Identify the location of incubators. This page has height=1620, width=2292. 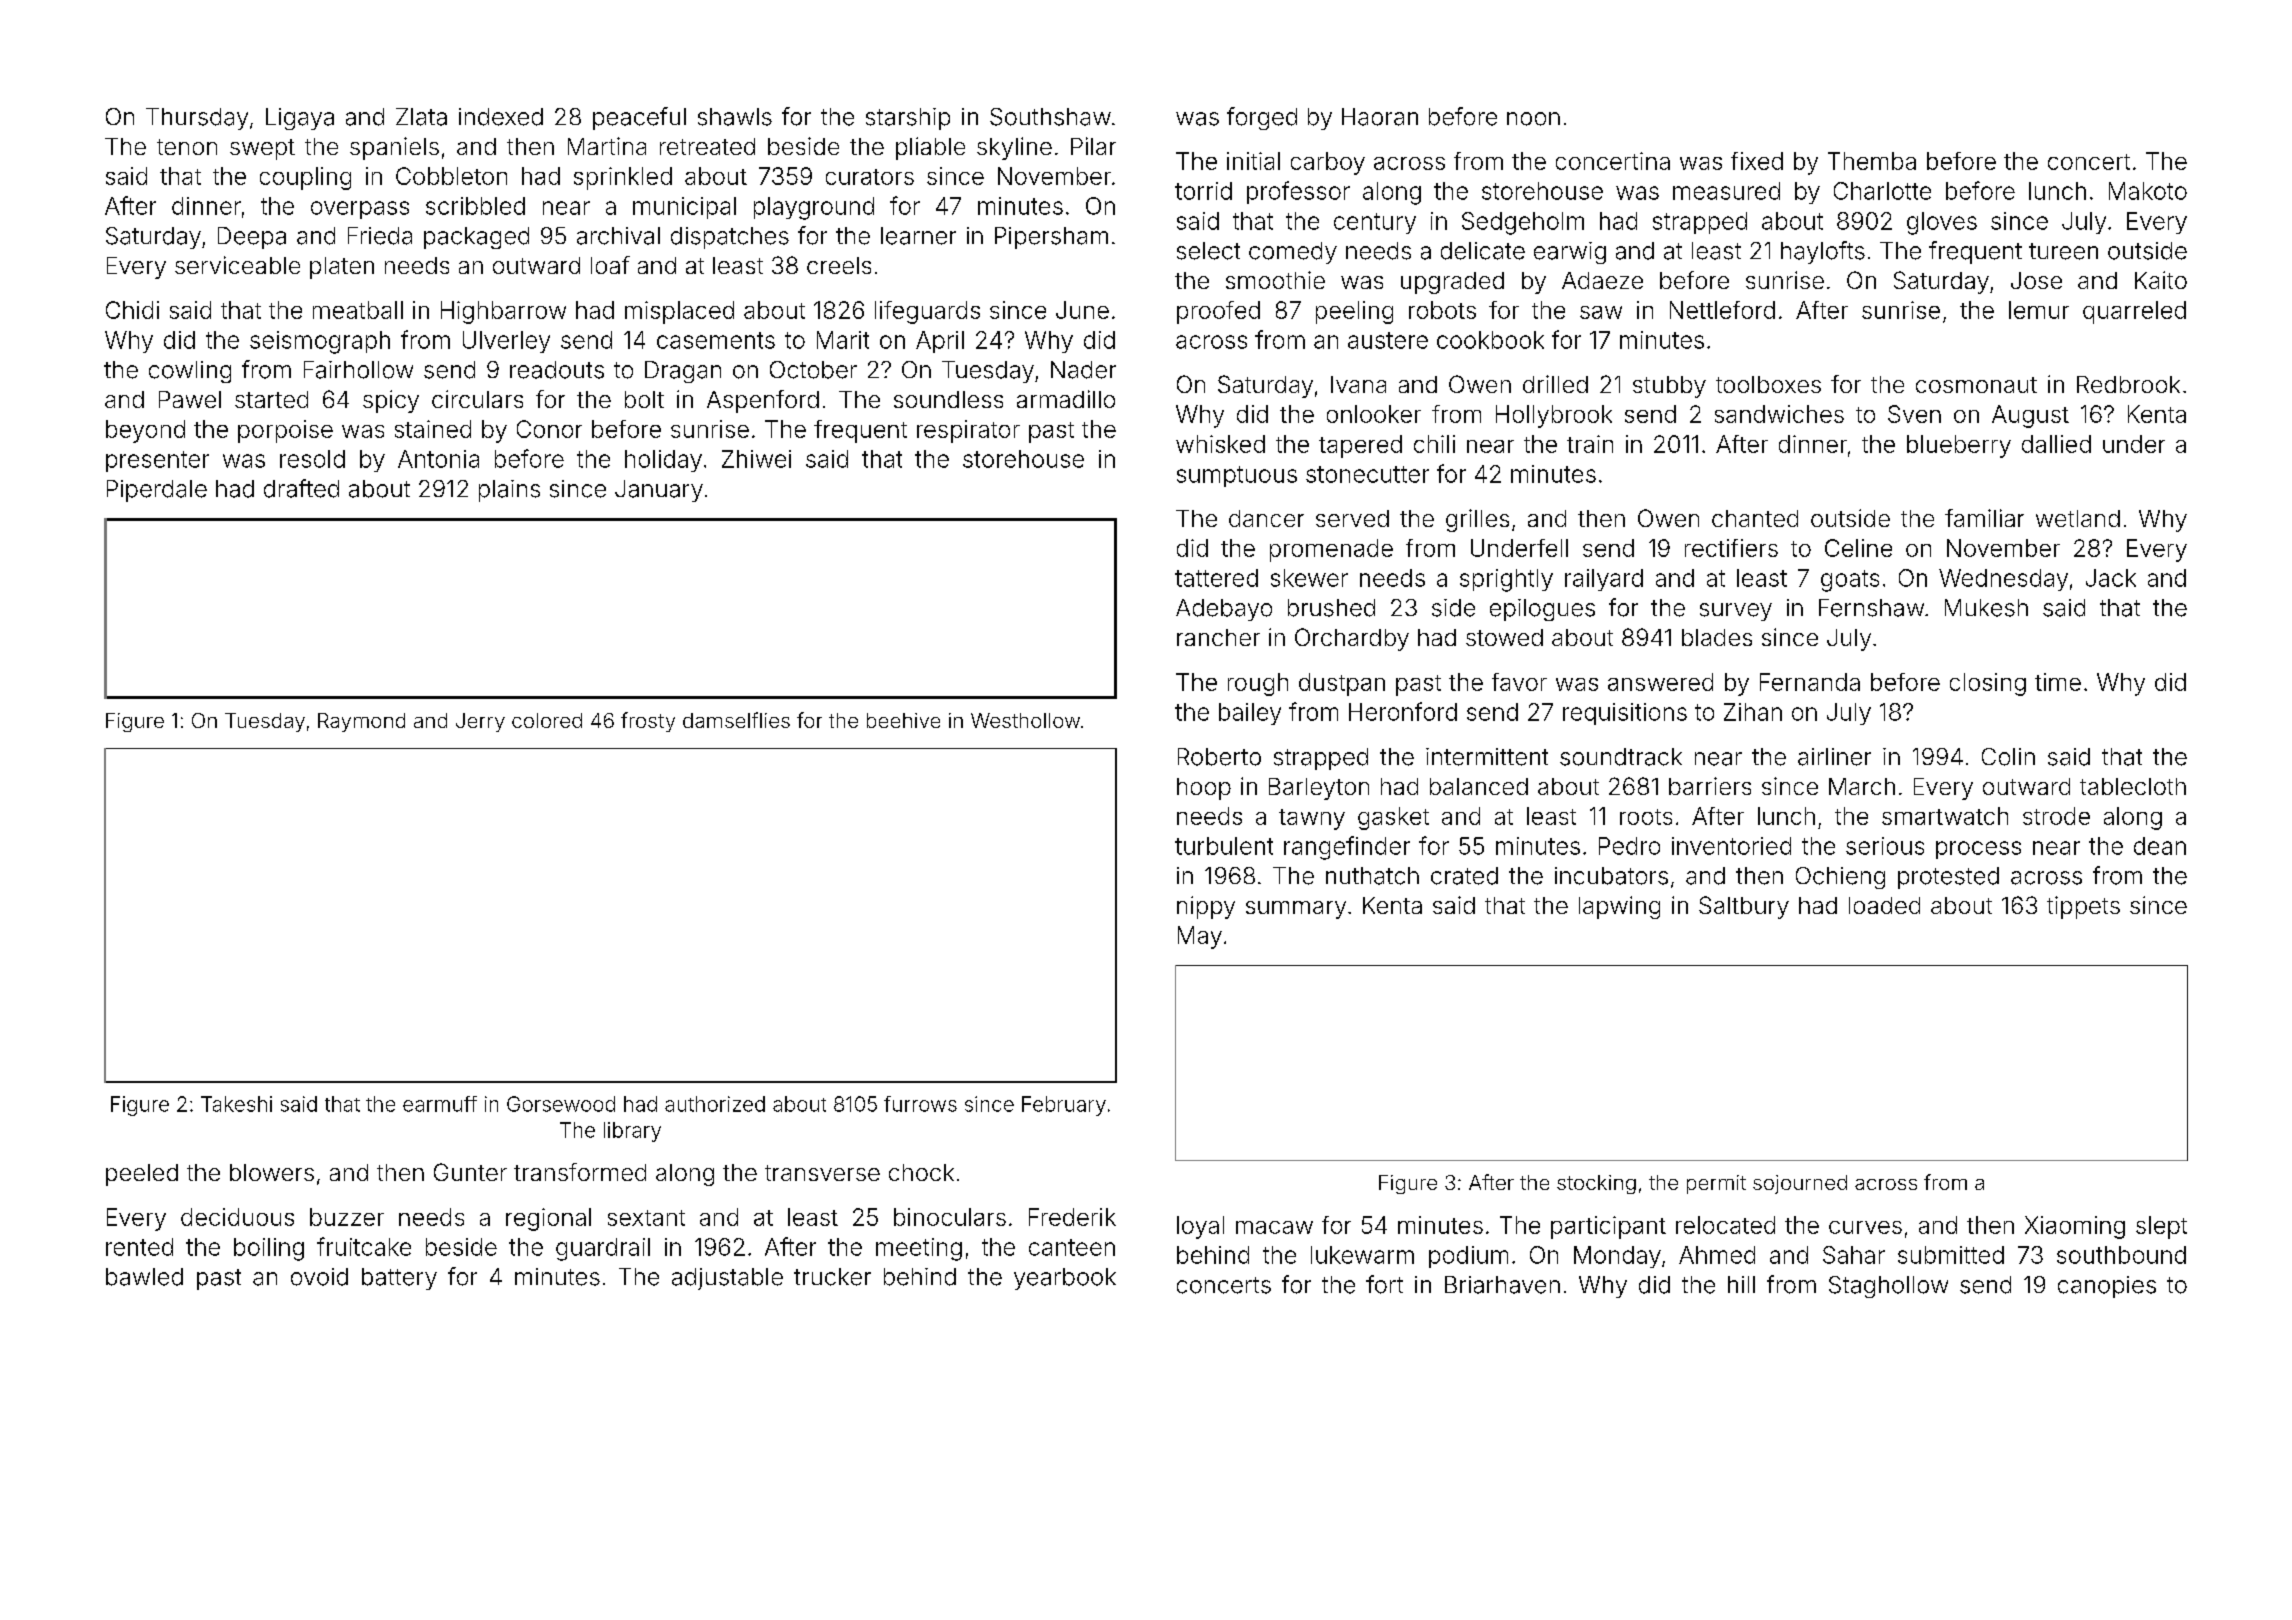
(1611, 876).
